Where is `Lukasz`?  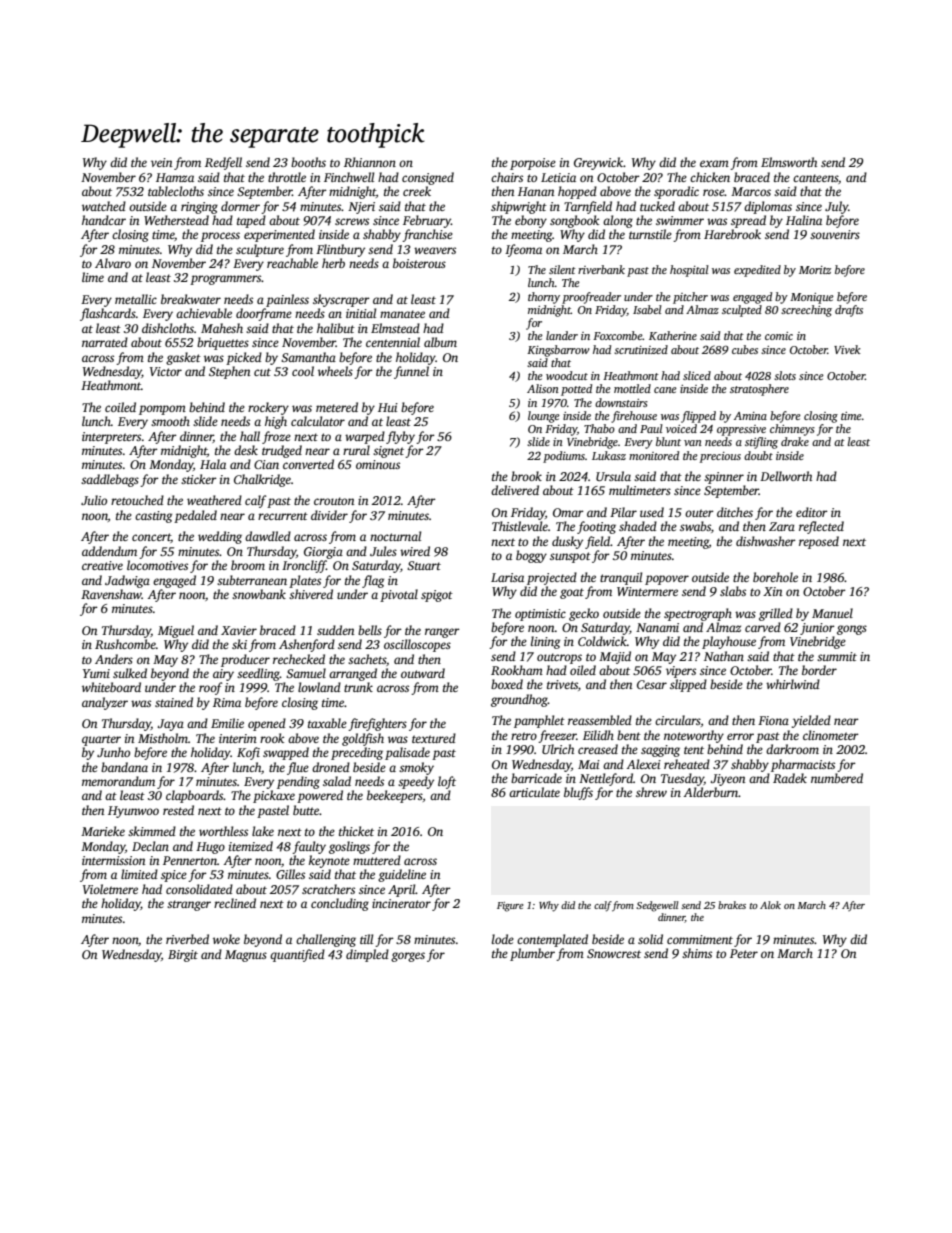 Lukasz is located at coordinates (609, 455).
